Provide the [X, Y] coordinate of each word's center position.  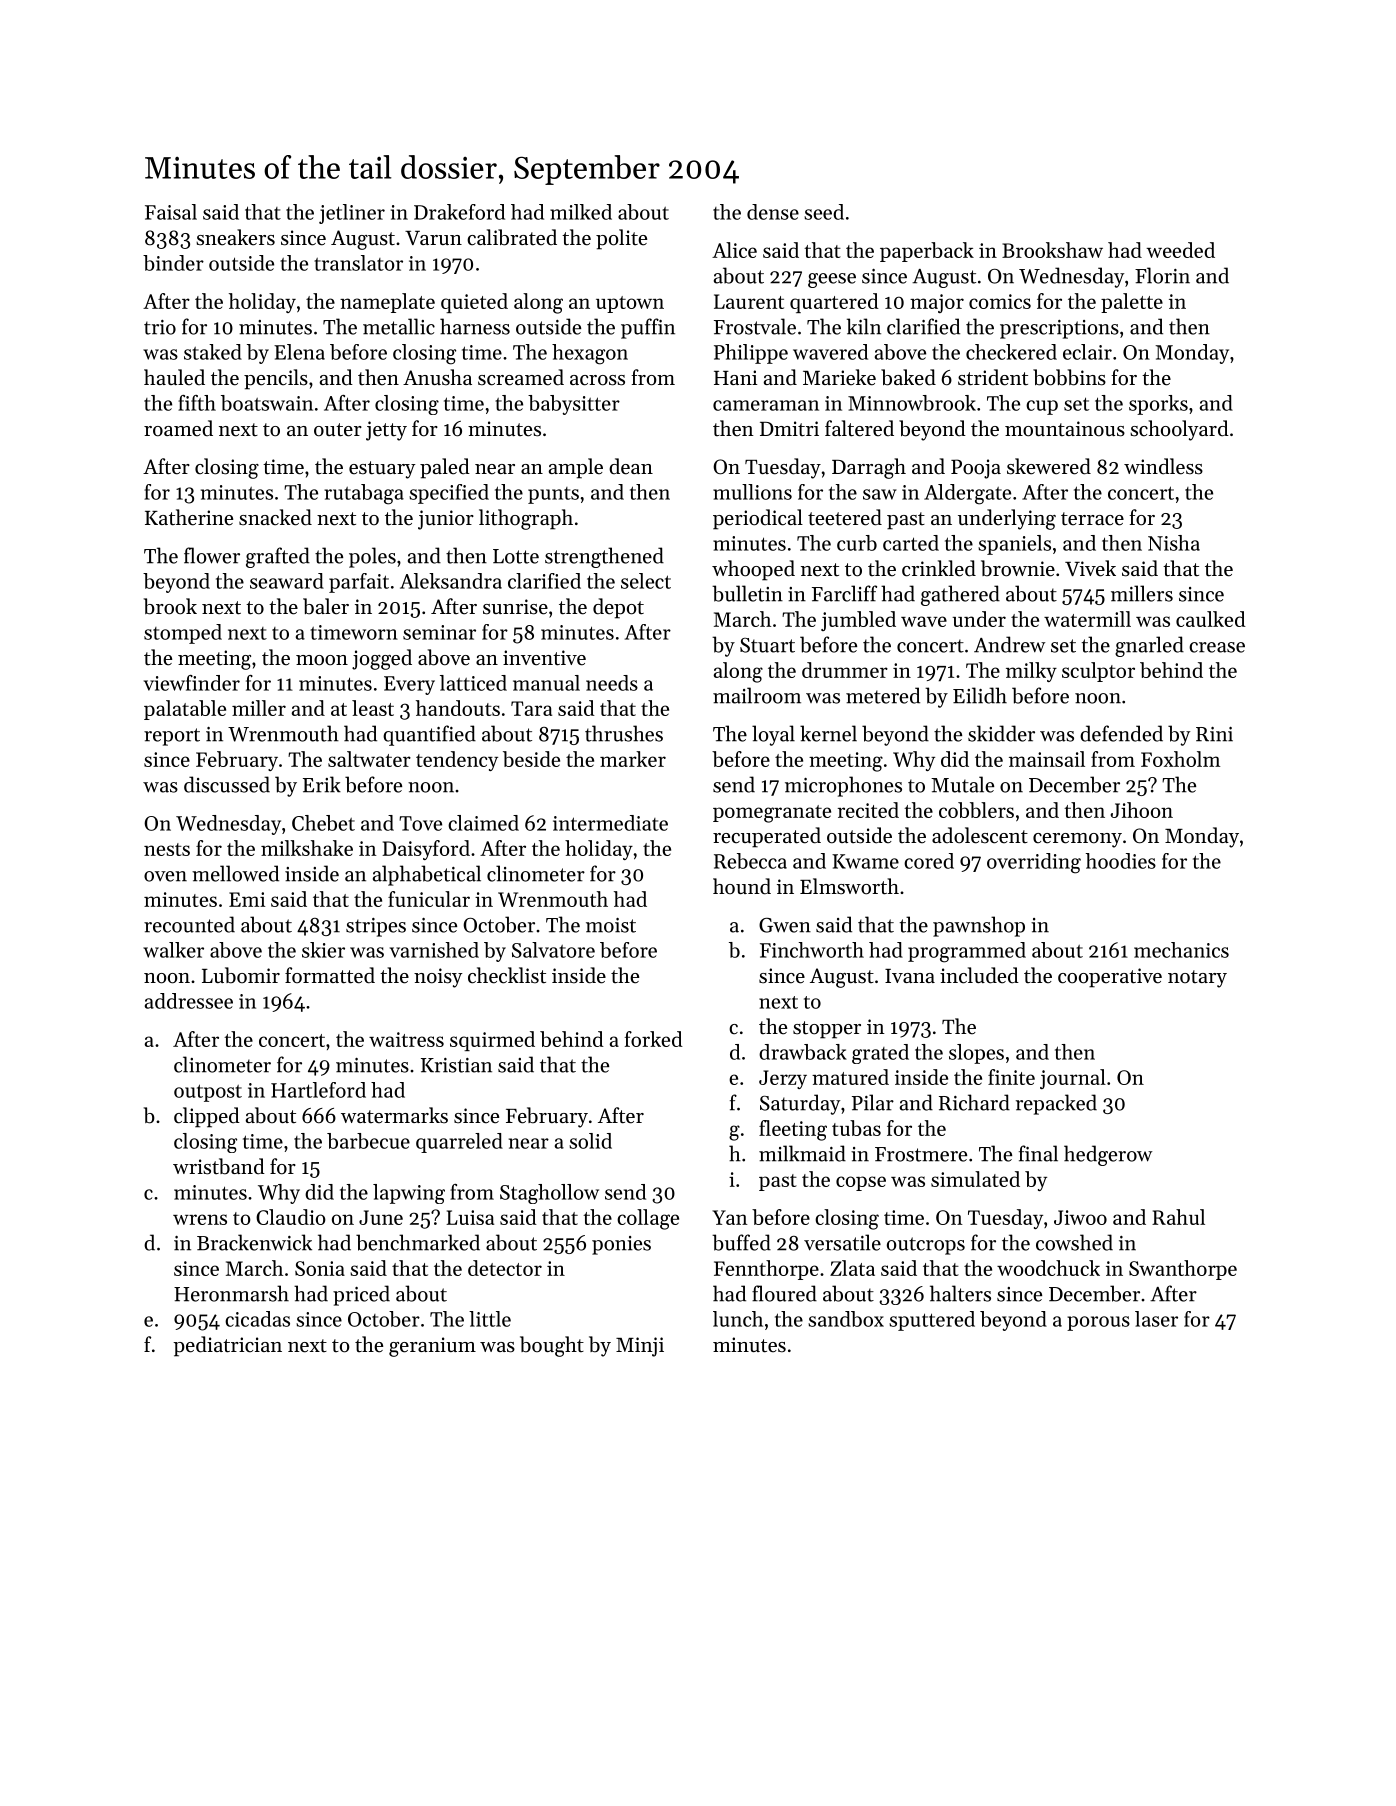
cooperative [1110, 978]
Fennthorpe [766, 1270]
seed [824, 212]
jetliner [352, 214]
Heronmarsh [231, 1293]
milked [581, 212]
